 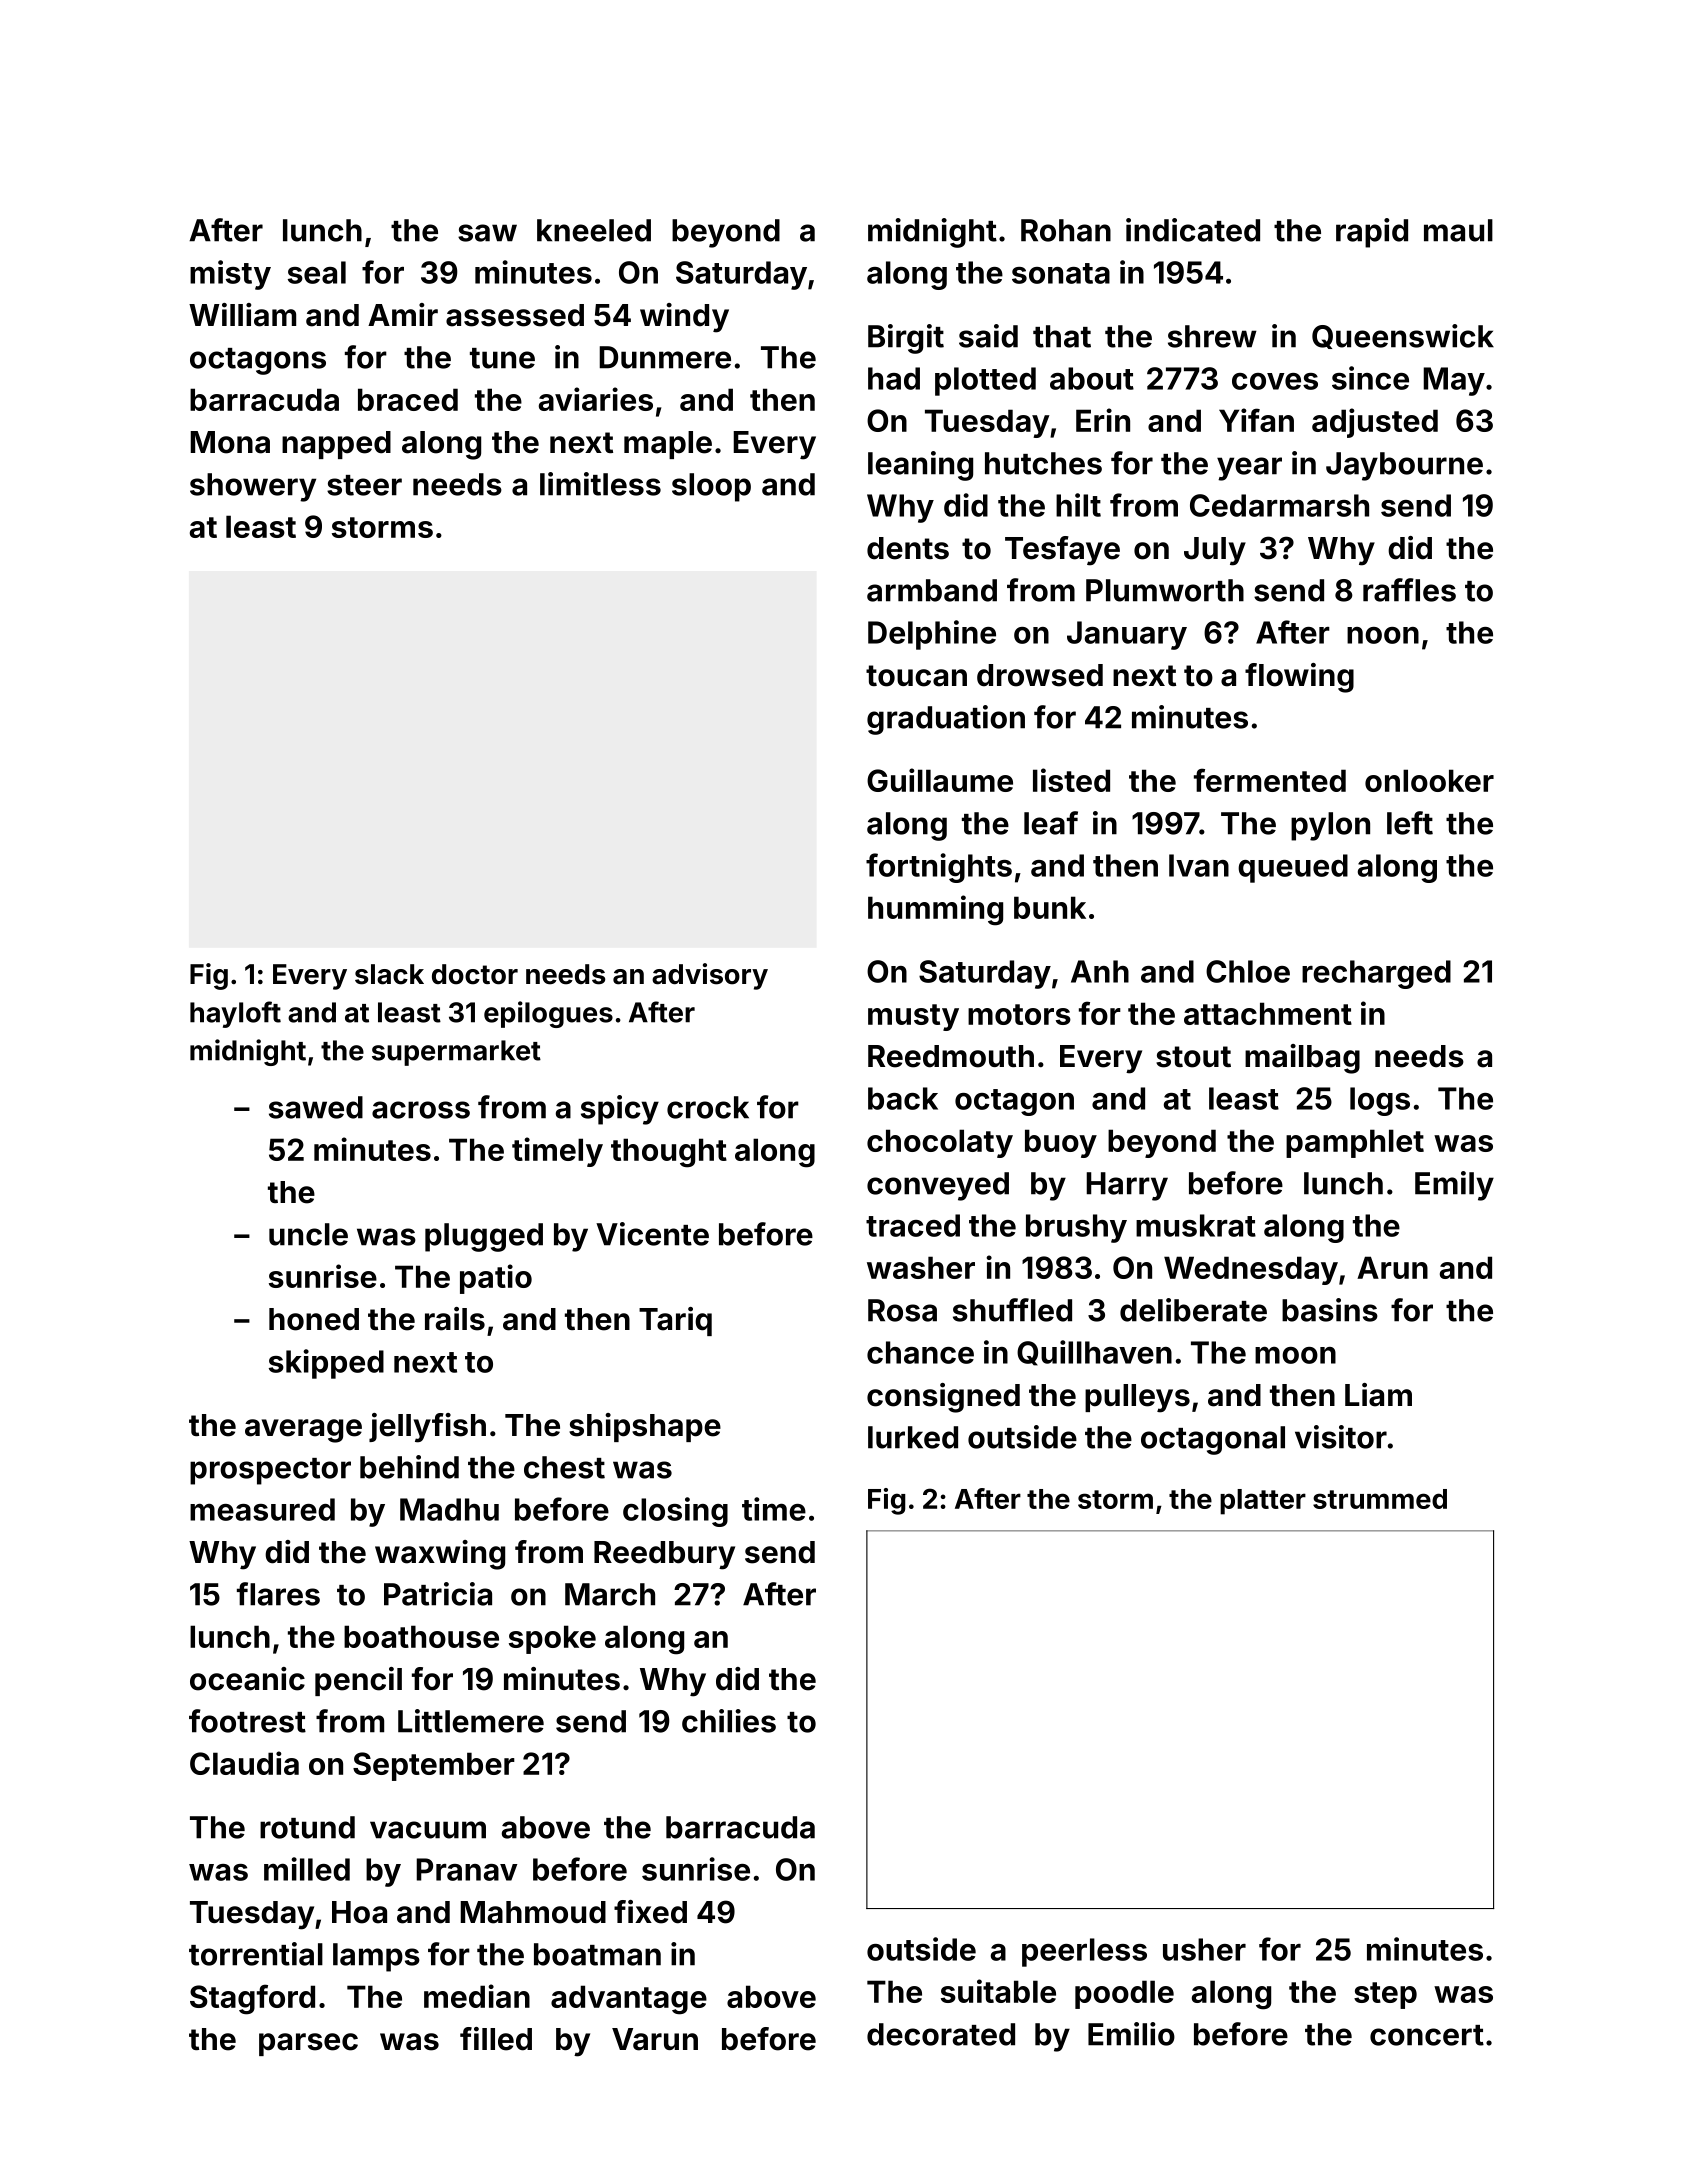 I want to click on Vicente, so click(x=652, y=1234).
